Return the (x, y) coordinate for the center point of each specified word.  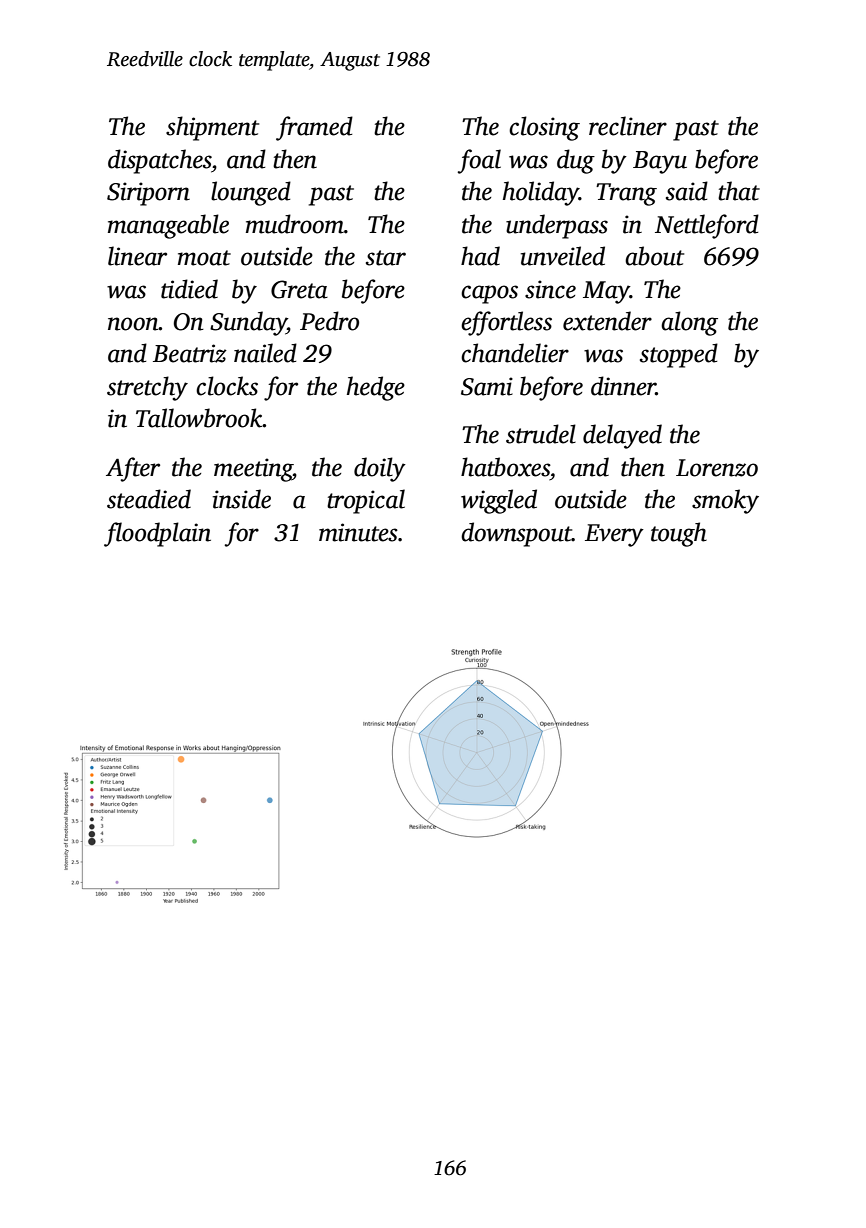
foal (479, 161)
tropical (366, 501)
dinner (623, 386)
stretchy (147, 388)
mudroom (295, 224)
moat (204, 258)
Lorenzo (717, 468)
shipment (212, 128)
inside (242, 499)
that (739, 191)
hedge (376, 388)
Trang (626, 194)
